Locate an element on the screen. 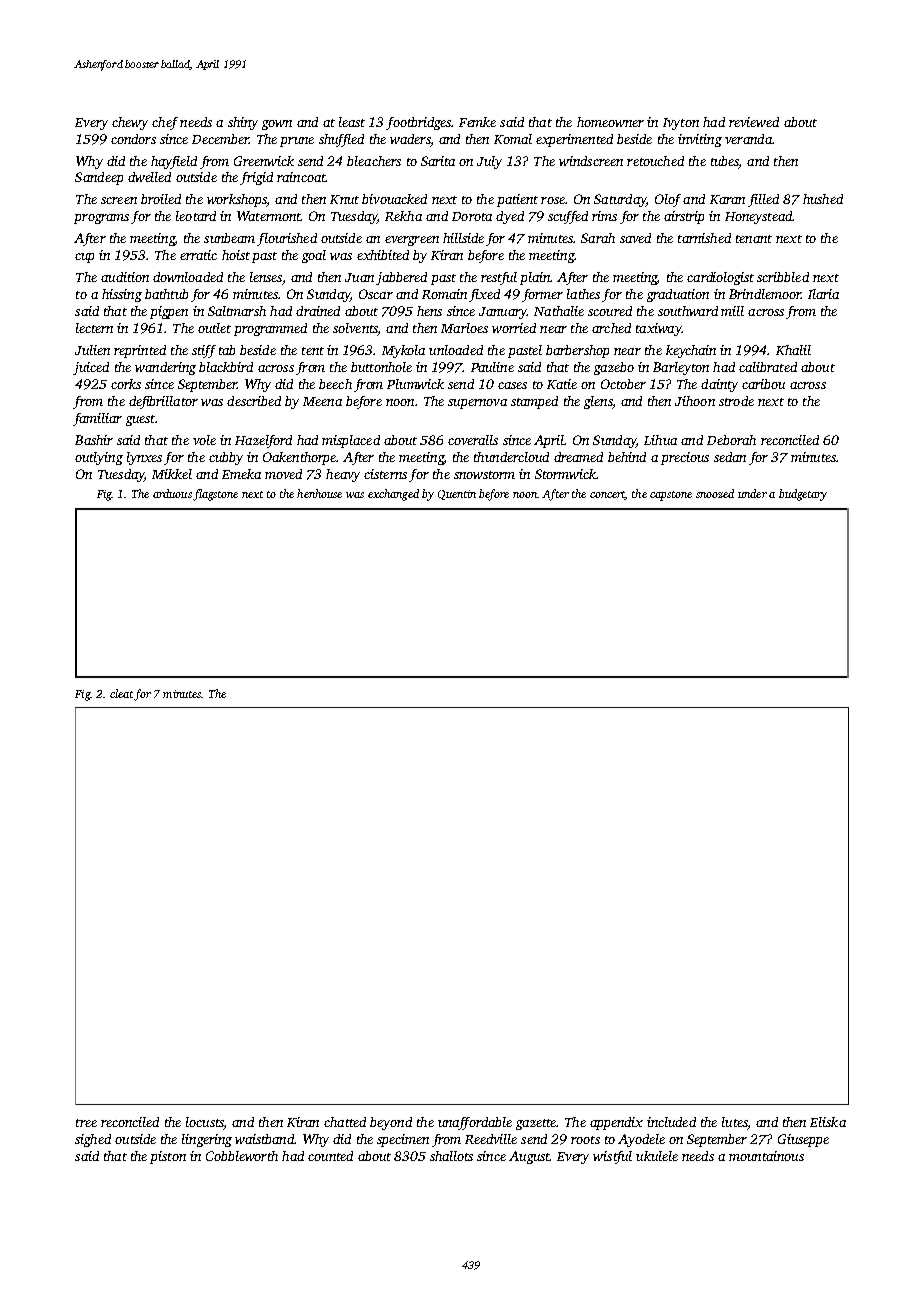  capstone is located at coordinates (671, 496).
